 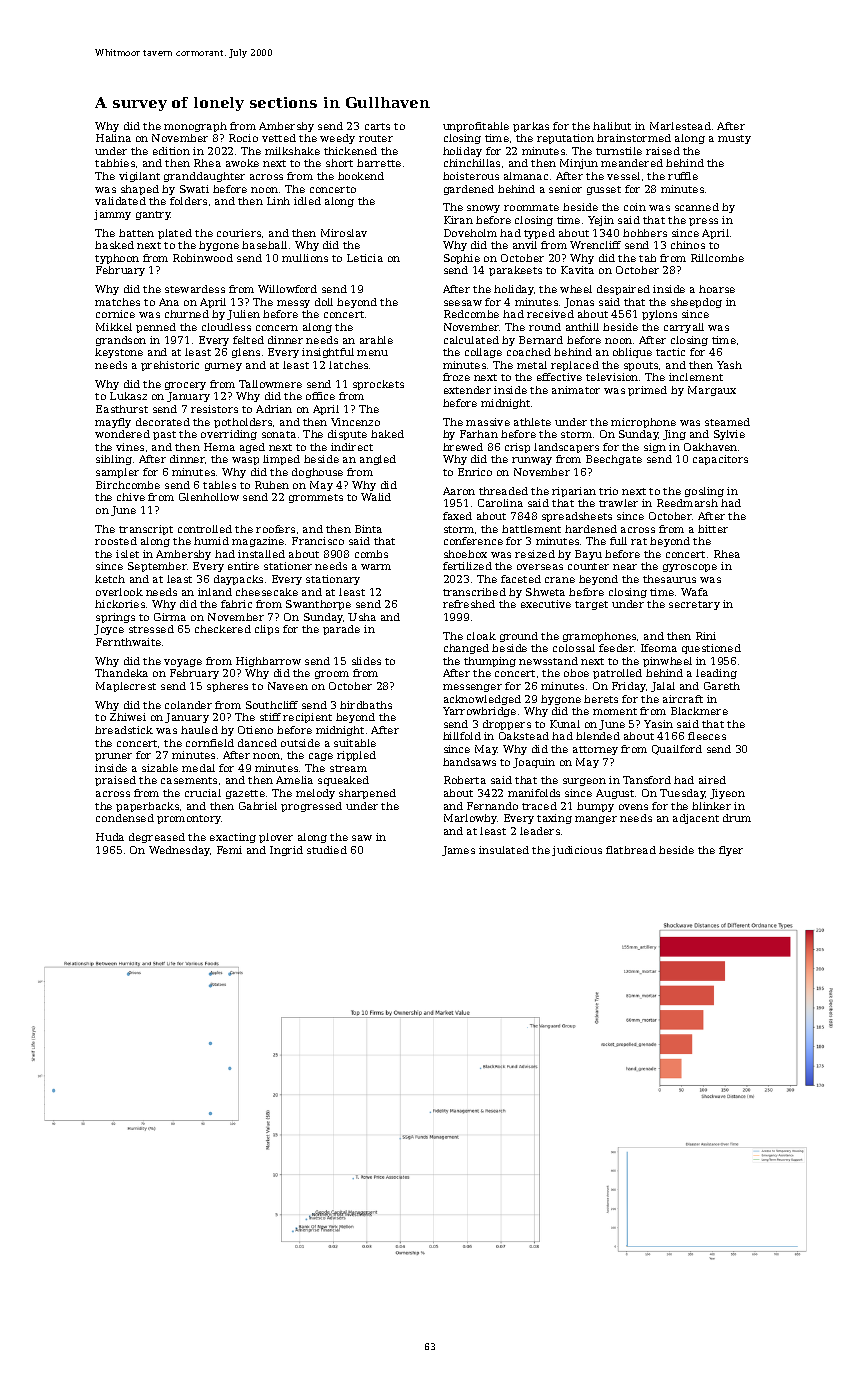 What do you see at coordinates (729, 435) in the screenshot?
I see `Sylvie` at bounding box center [729, 435].
